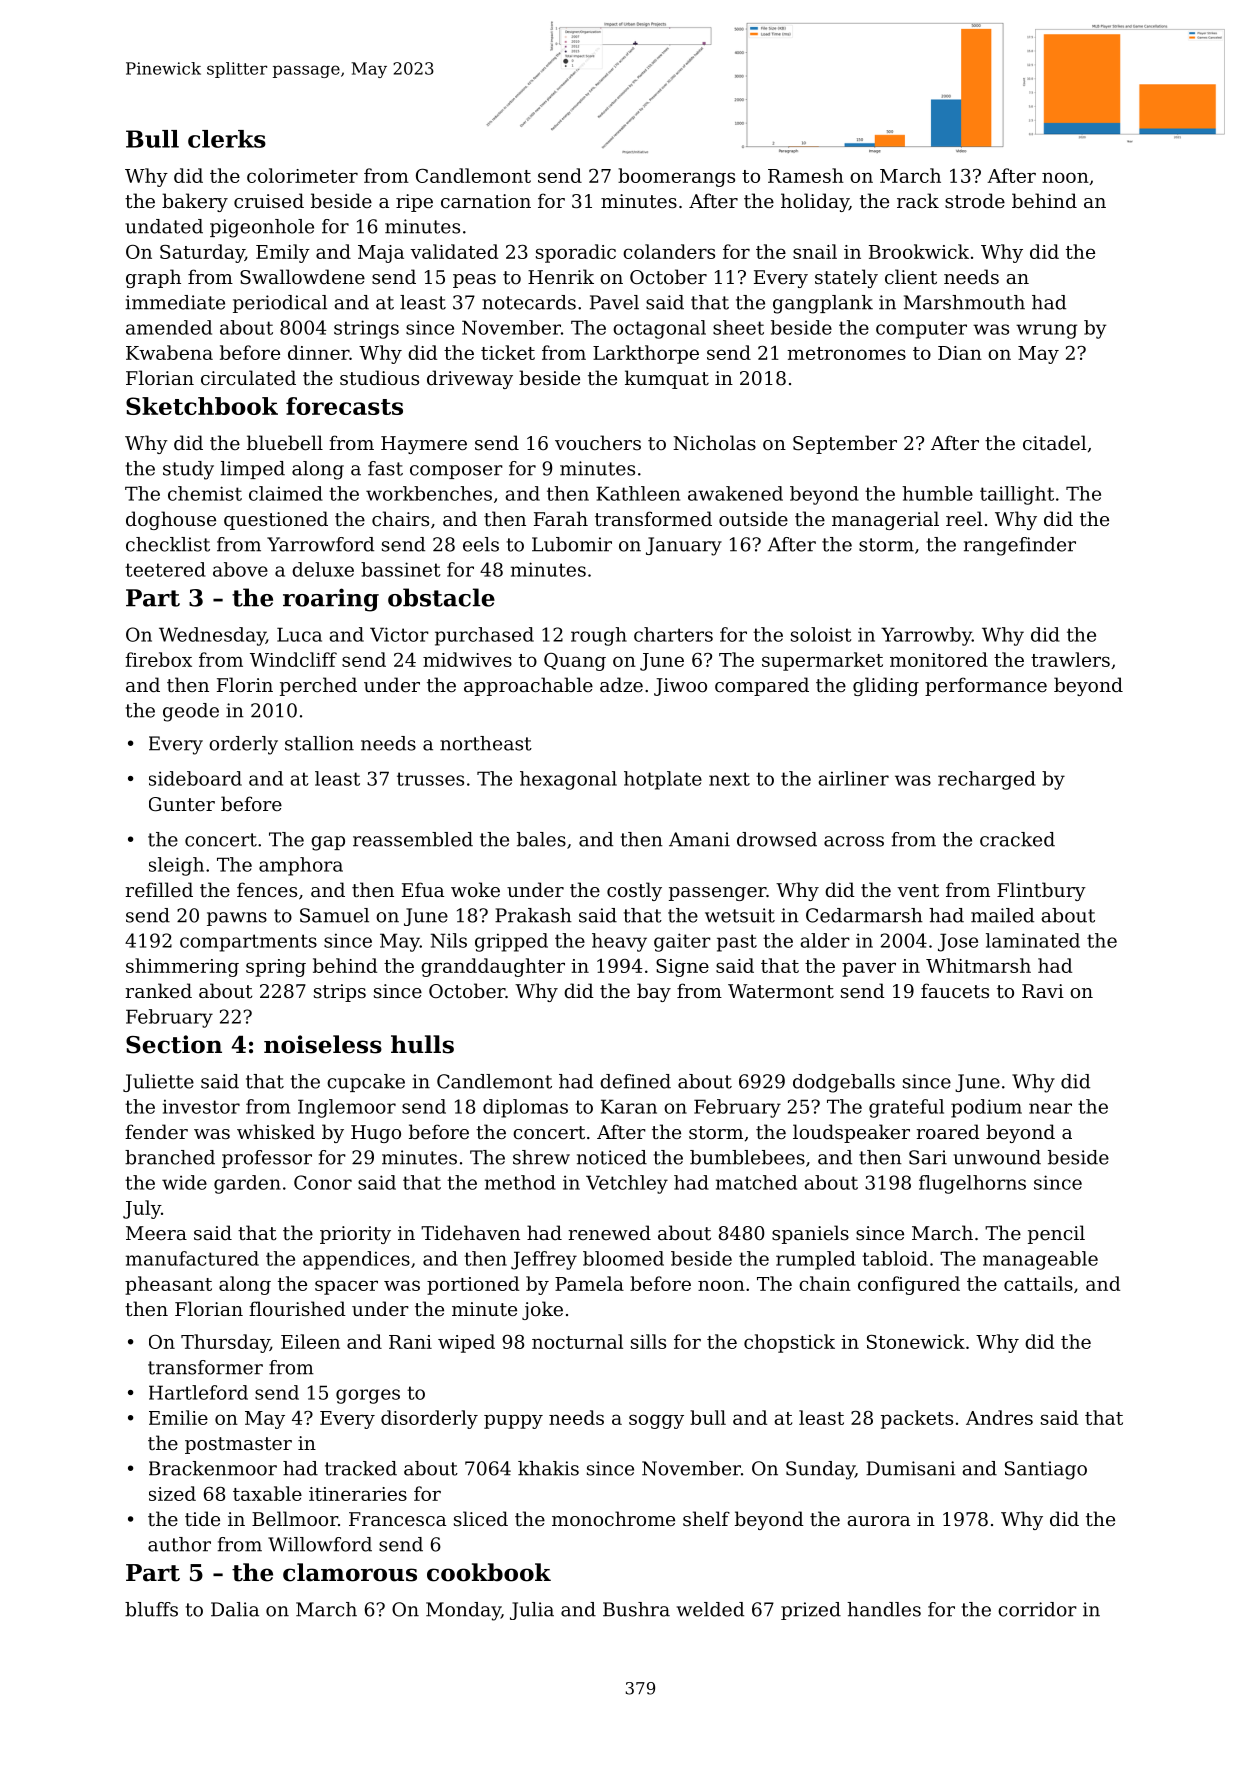 This page has width=1249, height=1766. What do you see at coordinates (227, 139) in the page?
I see `clerks` at bounding box center [227, 139].
